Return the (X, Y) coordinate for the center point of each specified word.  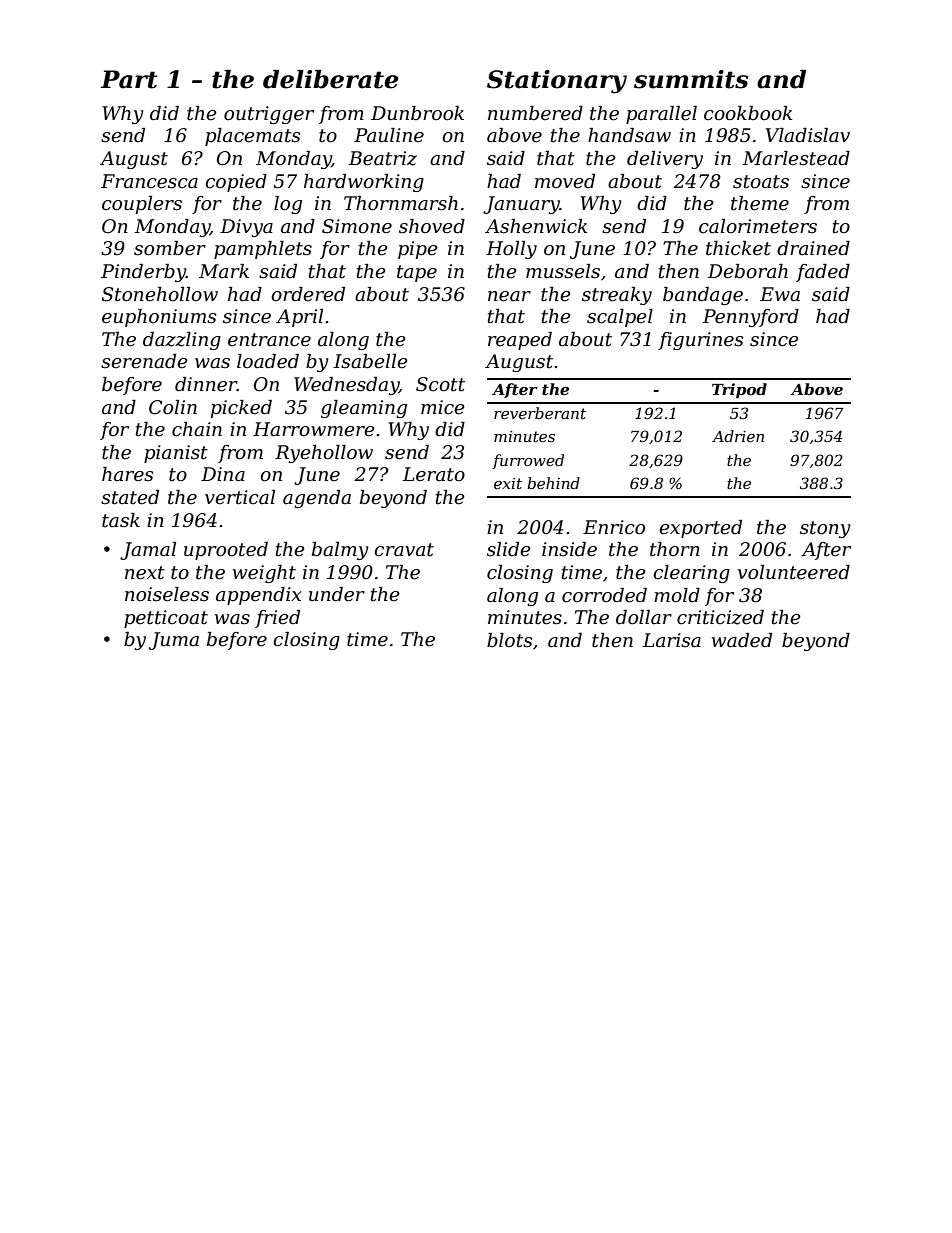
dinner (206, 384)
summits (691, 79)
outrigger (269, 115)
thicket (738, 248)
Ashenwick (536, 226)
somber (170, 248)
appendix (258, 596)
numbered (535, 113)
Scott (440, 384)
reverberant (540, 413)
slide (509, 549)
